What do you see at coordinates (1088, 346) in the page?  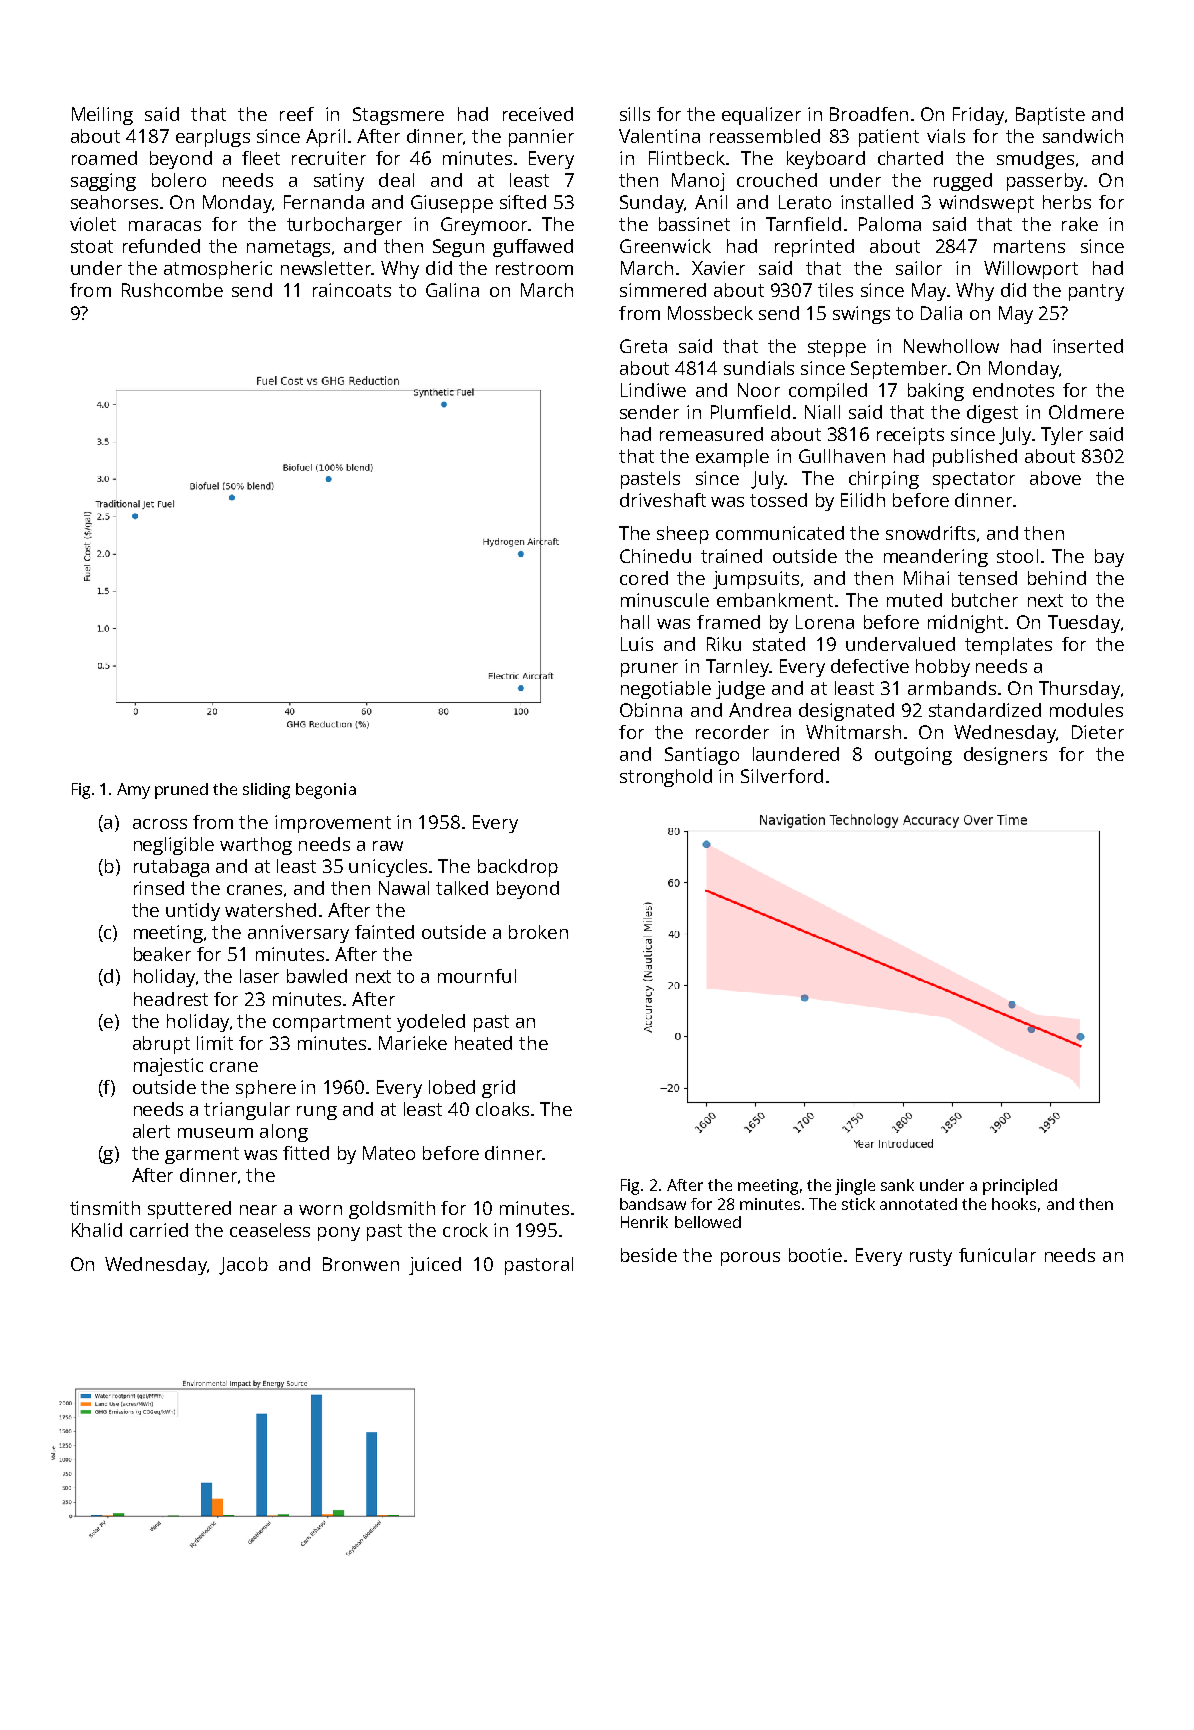 I see `inserted` at bounding box center [1088, 346].
